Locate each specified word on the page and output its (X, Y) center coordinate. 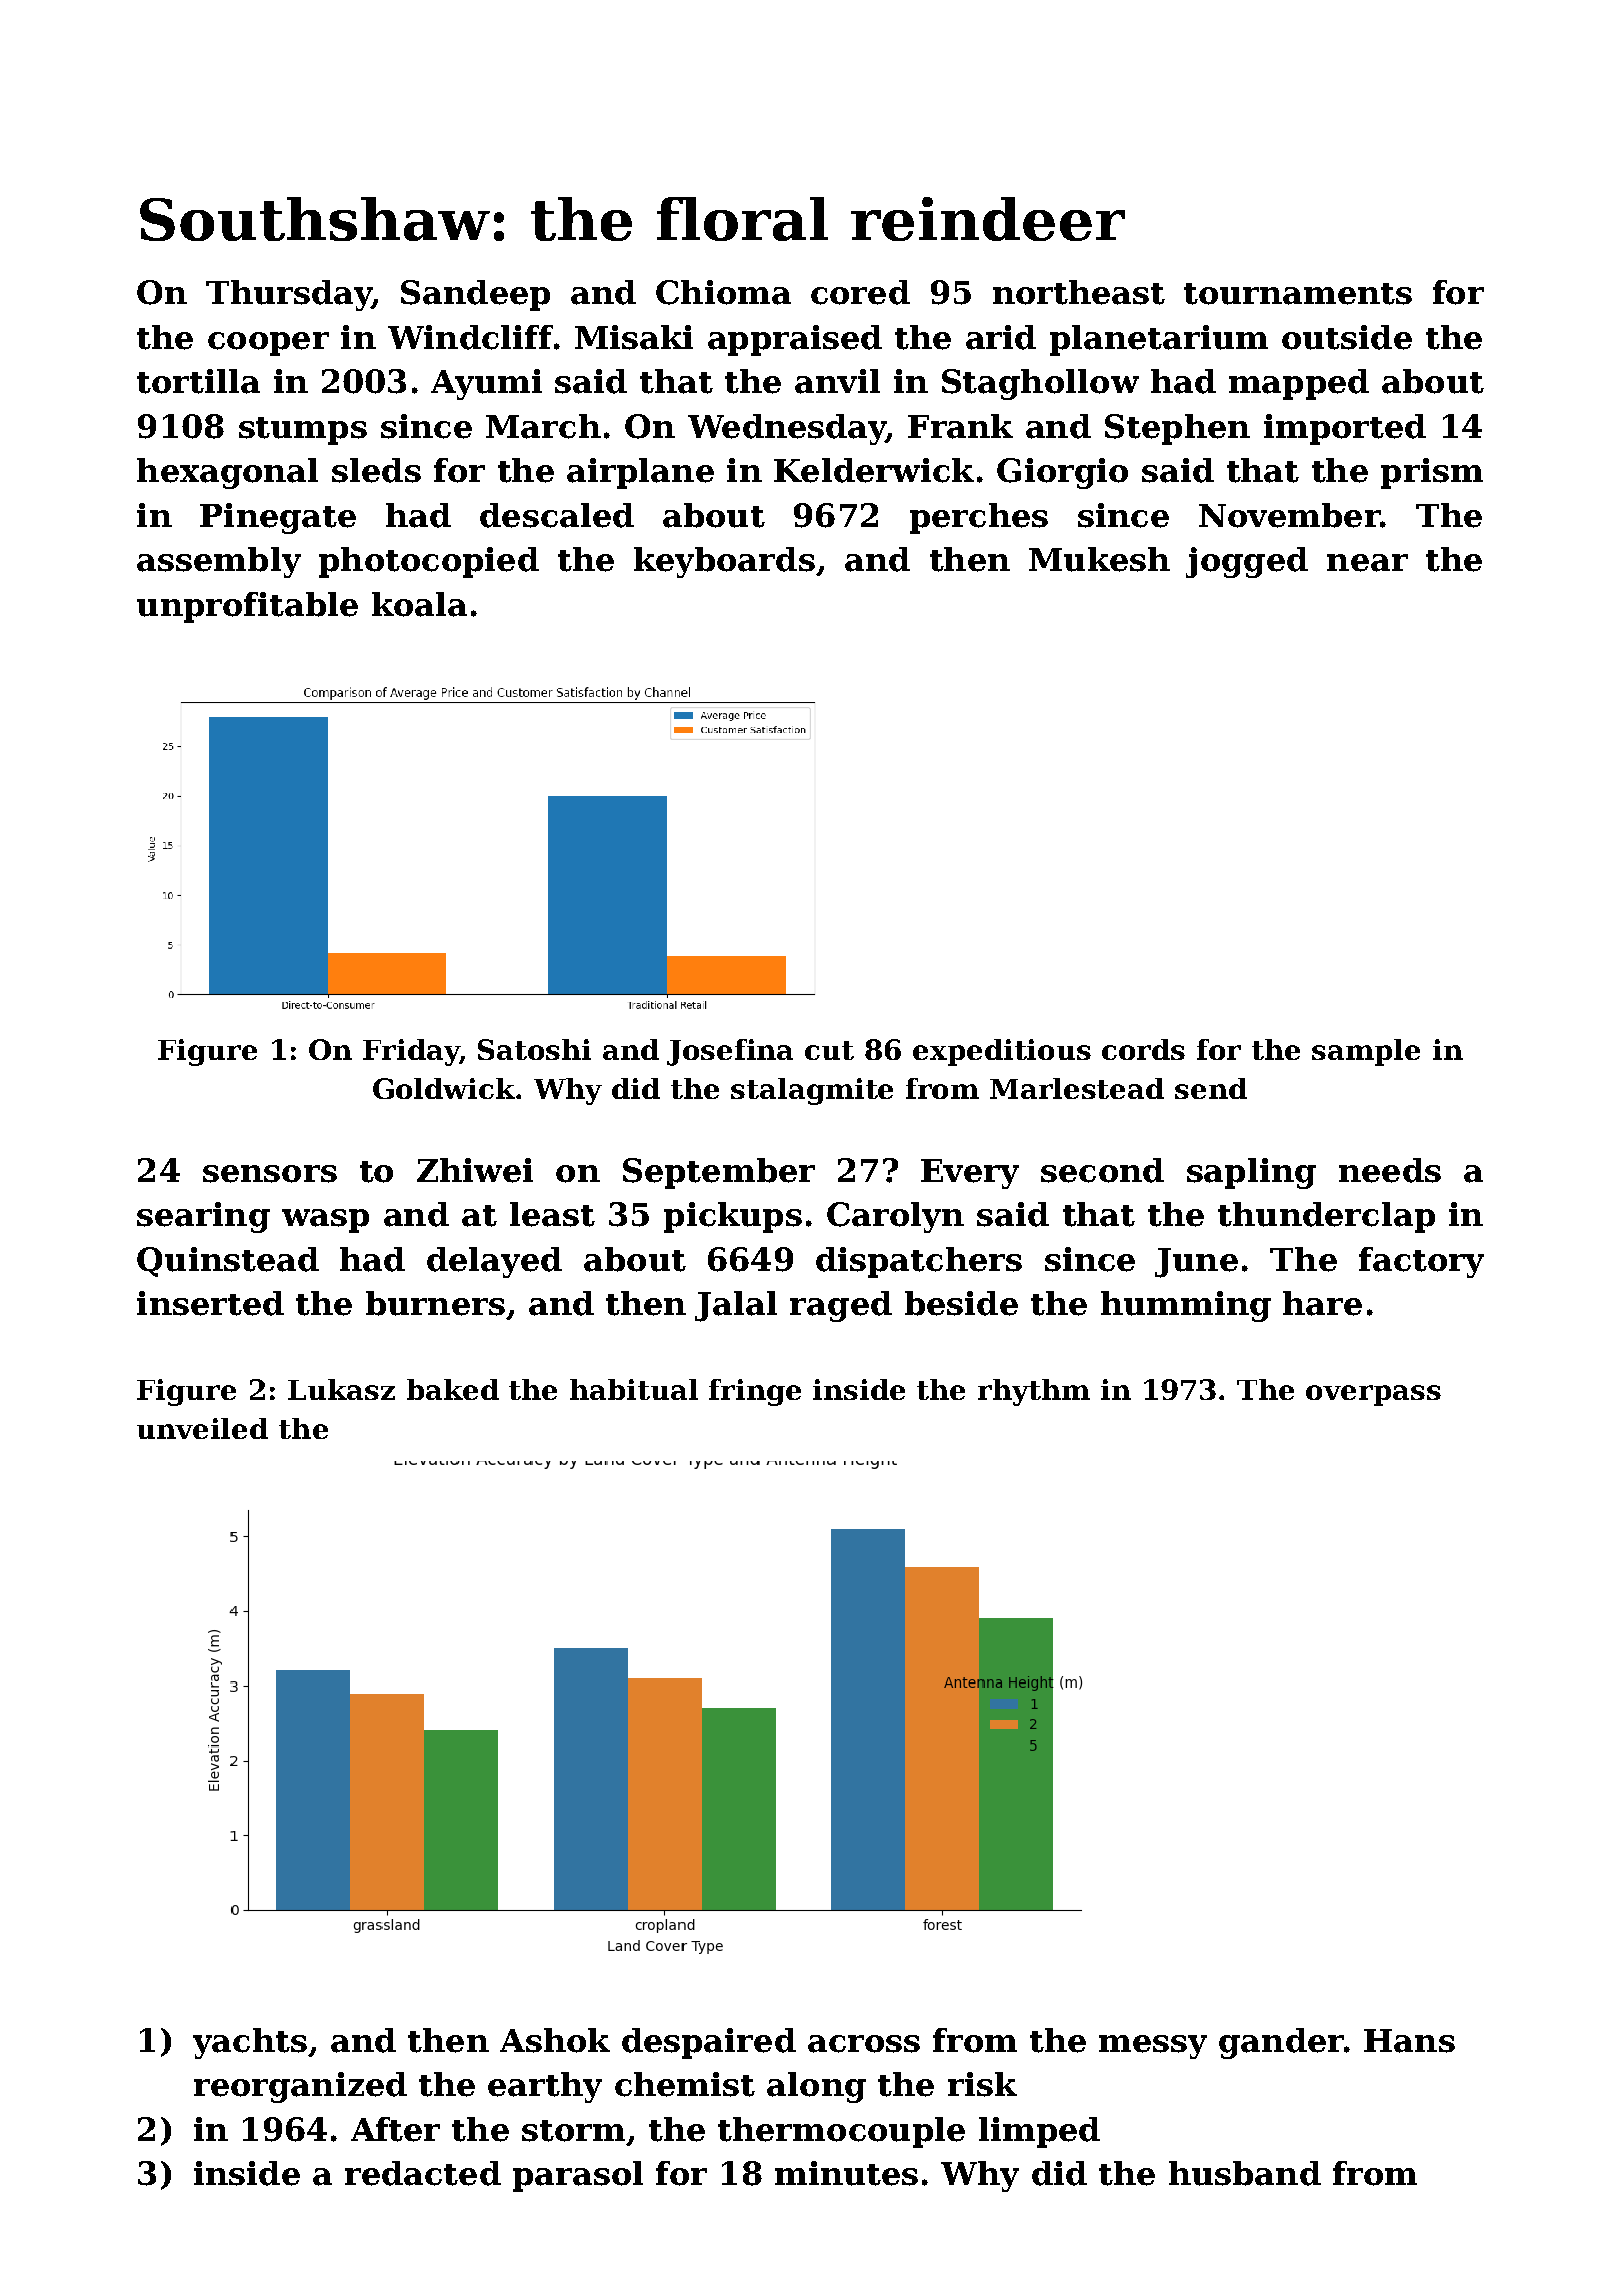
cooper (268, 344)
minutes (846, 2173)
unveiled (202, 1428)
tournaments (1298, 294)
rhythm (1034, 1392)
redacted (423, 2173)
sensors (270, 1174)
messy (1153, 2047)
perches (979, 518)
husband (1245, 2173)
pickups (733, 1217)
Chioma (723, 292)
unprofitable (247, 607)
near (1367, 563)
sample (1366, 1052)
